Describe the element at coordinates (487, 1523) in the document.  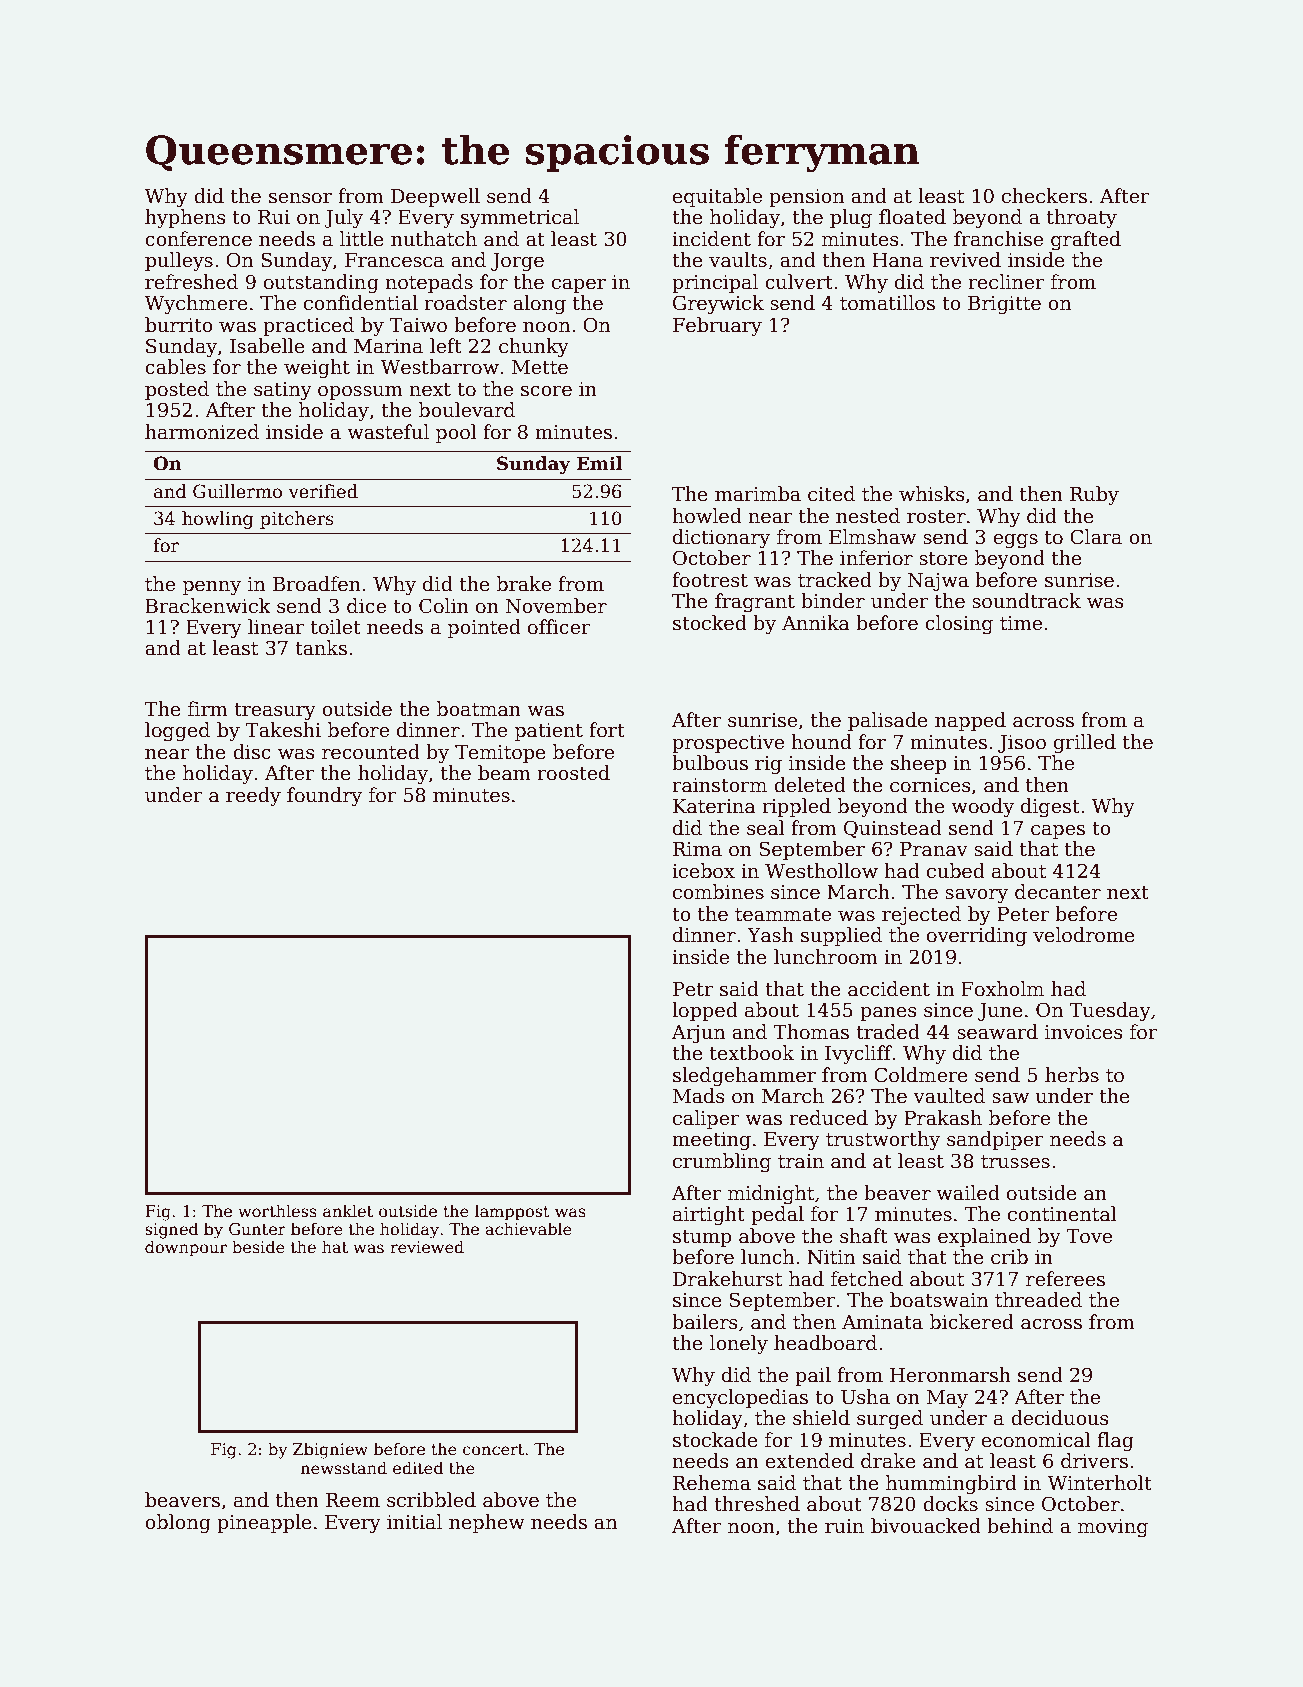
I see `nephew` at that location.
